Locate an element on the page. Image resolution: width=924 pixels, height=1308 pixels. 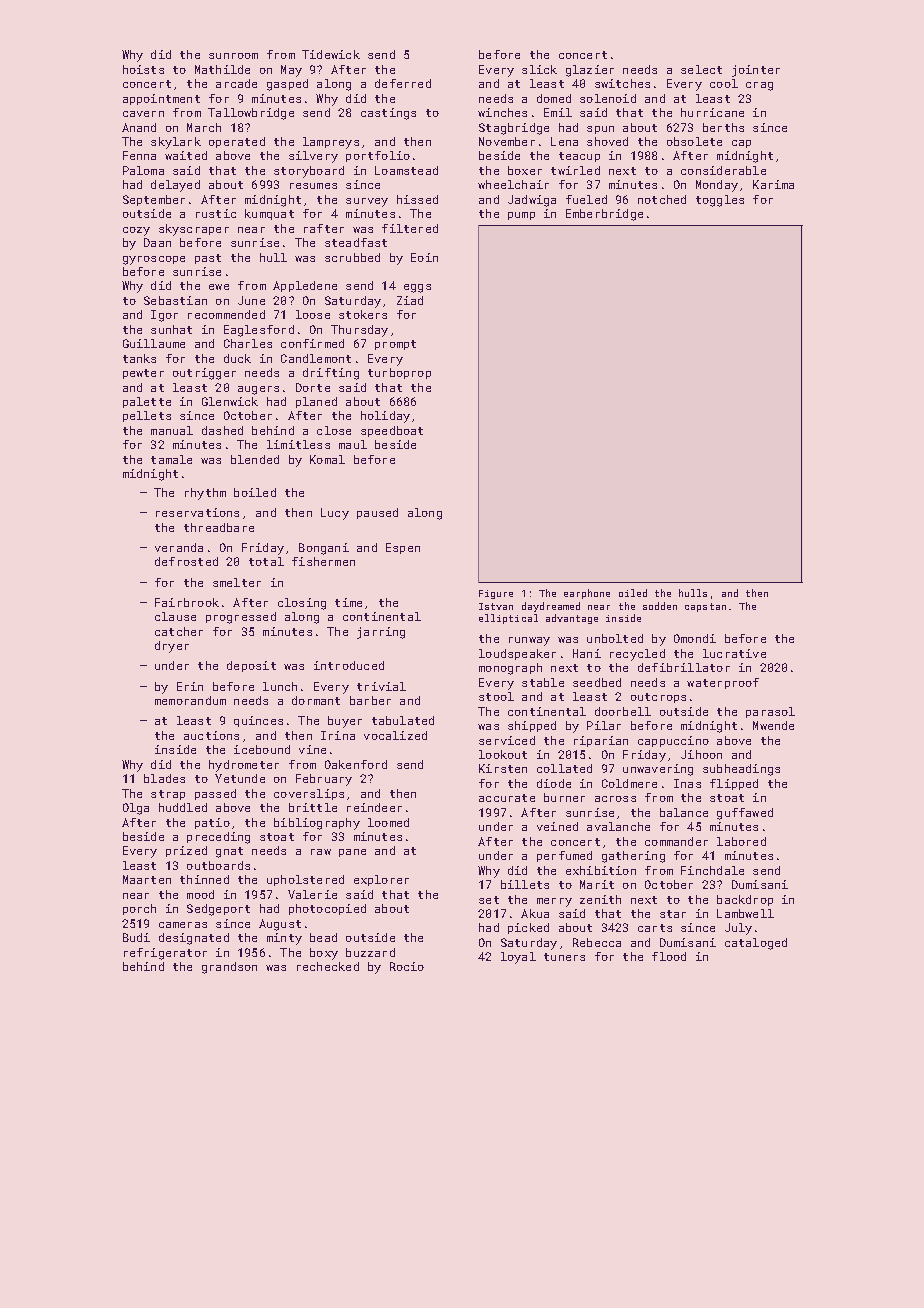
guffawed is located at coordinates (745, 814).
